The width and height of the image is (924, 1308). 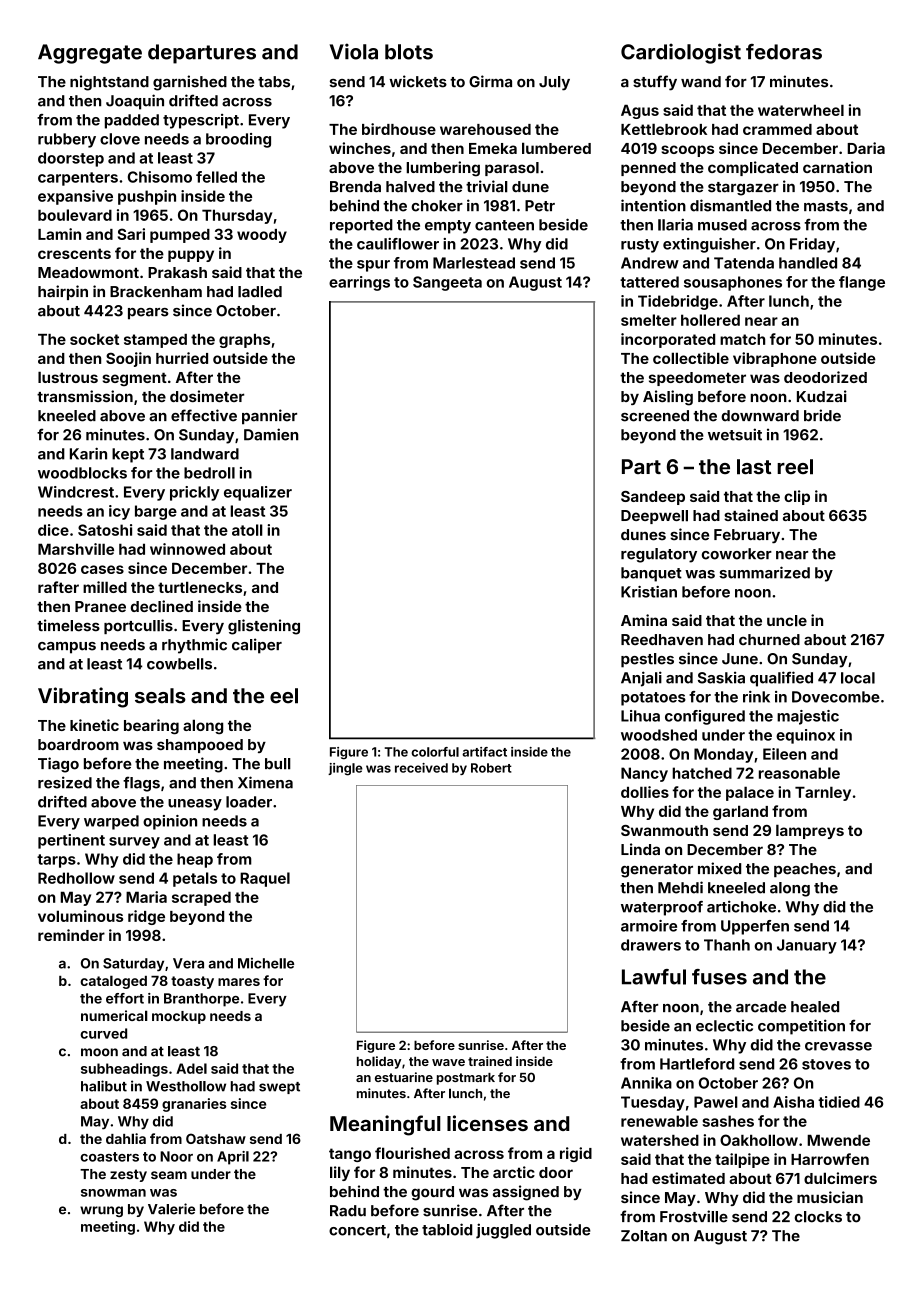 I want to click on tidied, so click(x=839, y=1102).
